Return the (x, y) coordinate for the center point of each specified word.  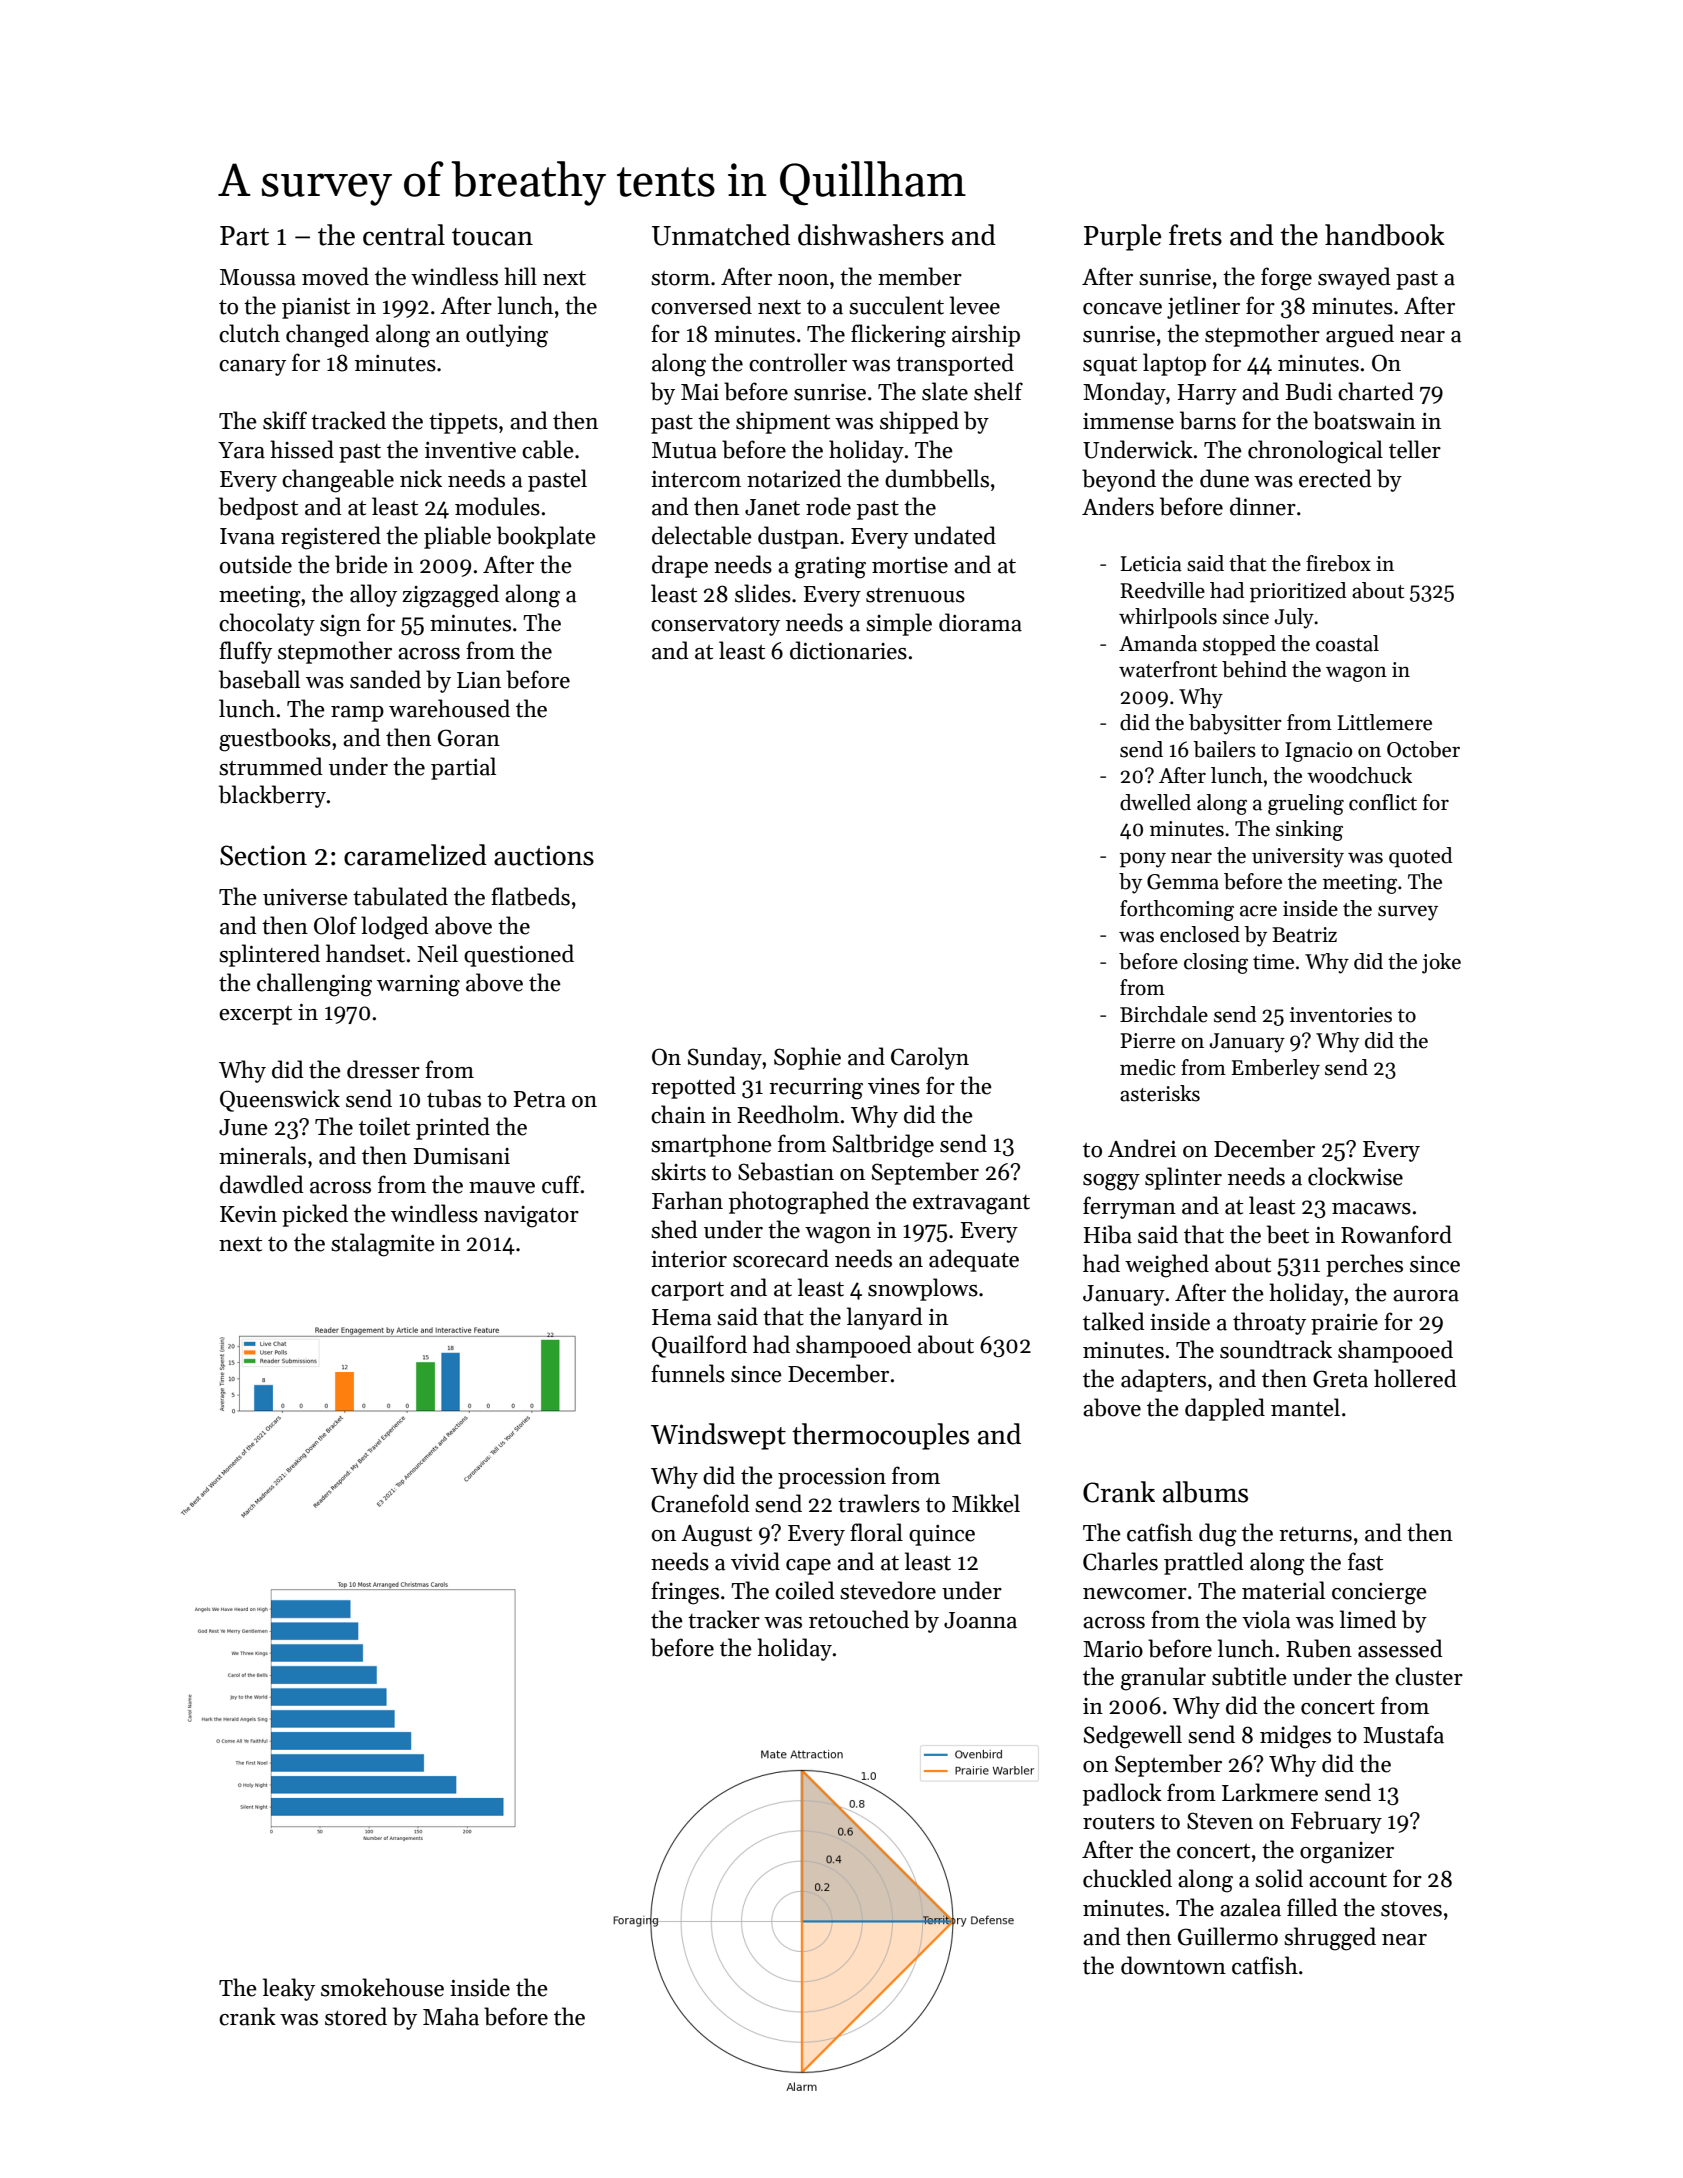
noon (803, 280)
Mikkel (986, 1503)
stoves (1411, 1909)
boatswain (1364, 420)
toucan (492, 237)
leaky (289, 1989)
